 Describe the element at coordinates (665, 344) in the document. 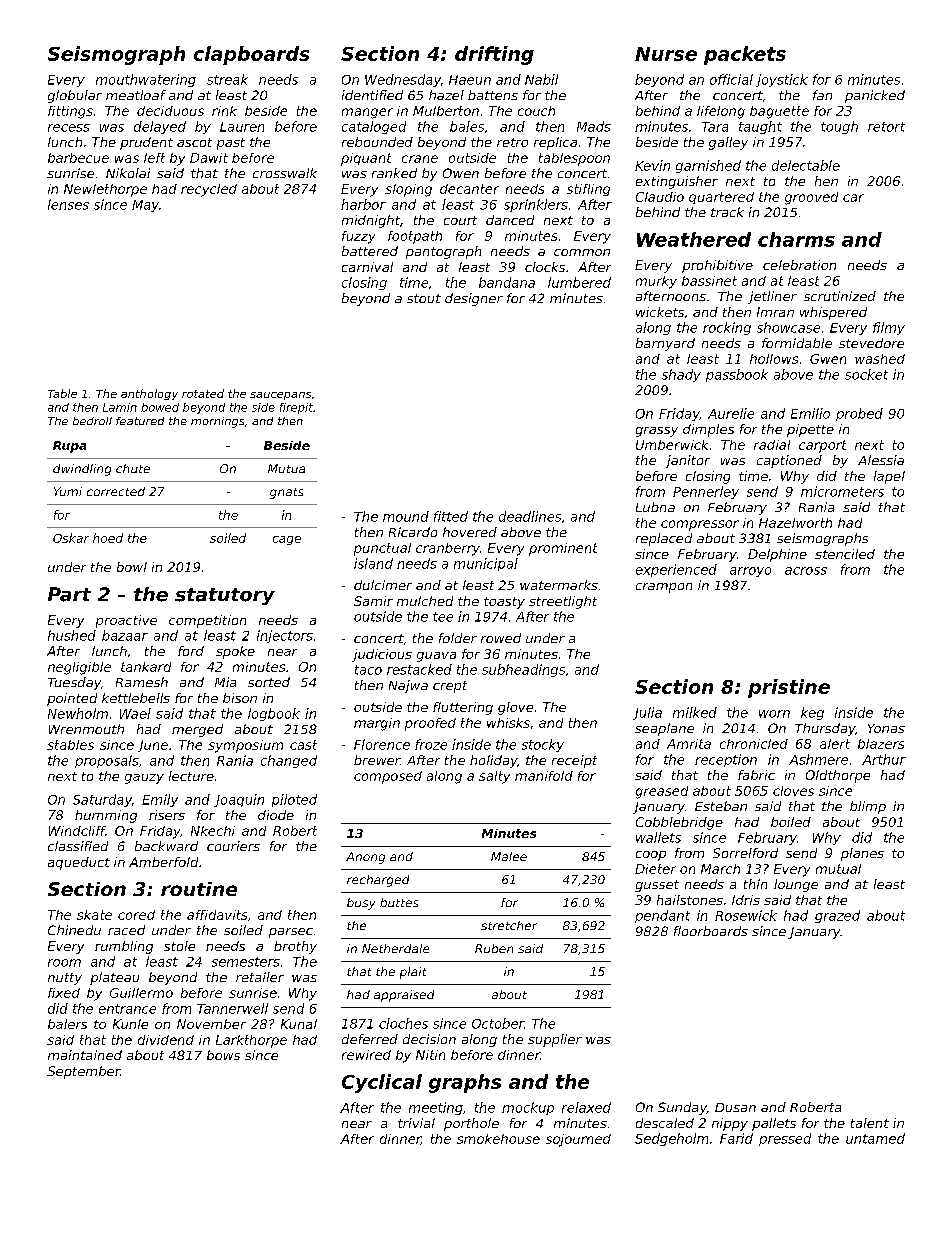

I see `barnyard` at that location.
